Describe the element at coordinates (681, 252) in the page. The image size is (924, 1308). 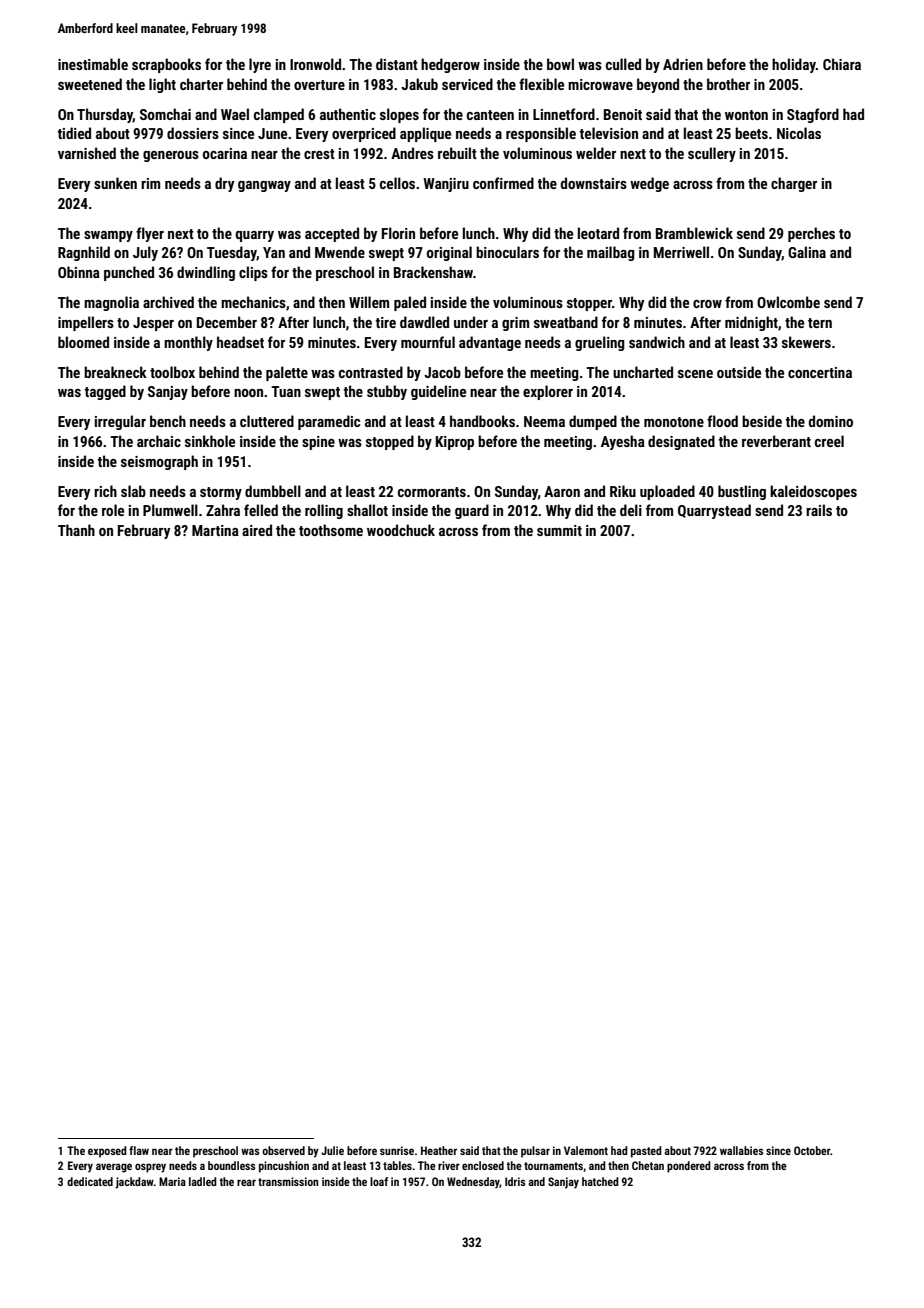
I see `Merriwell` at that location.
